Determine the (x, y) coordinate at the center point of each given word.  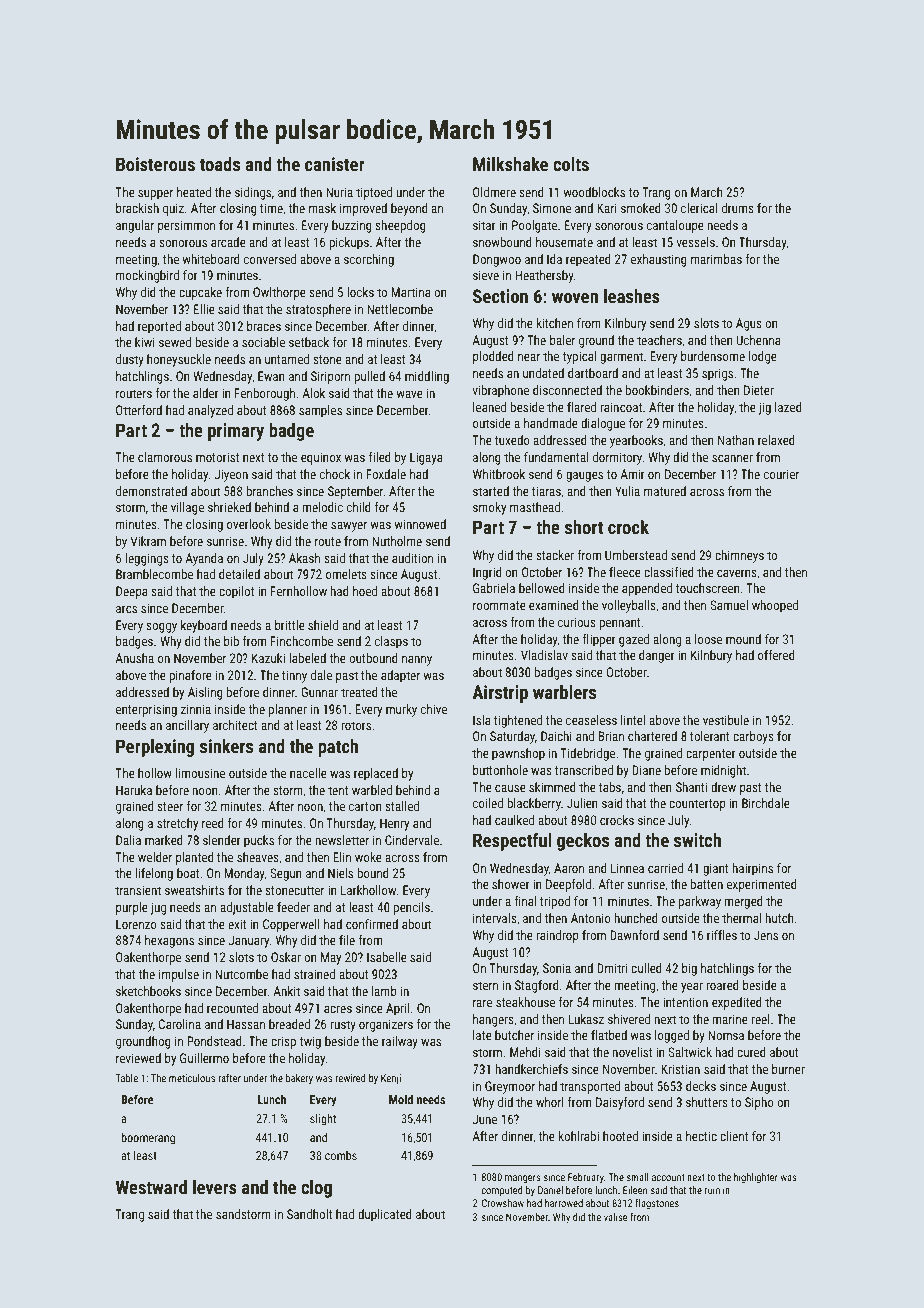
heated (194, 192)
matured (665, 491)
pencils (412, 908)
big (689, 969)
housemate (564, 242)
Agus (749, 324)
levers (215, 1187)
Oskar (286, 957)
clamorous (165, 457)
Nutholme (397, 541)
